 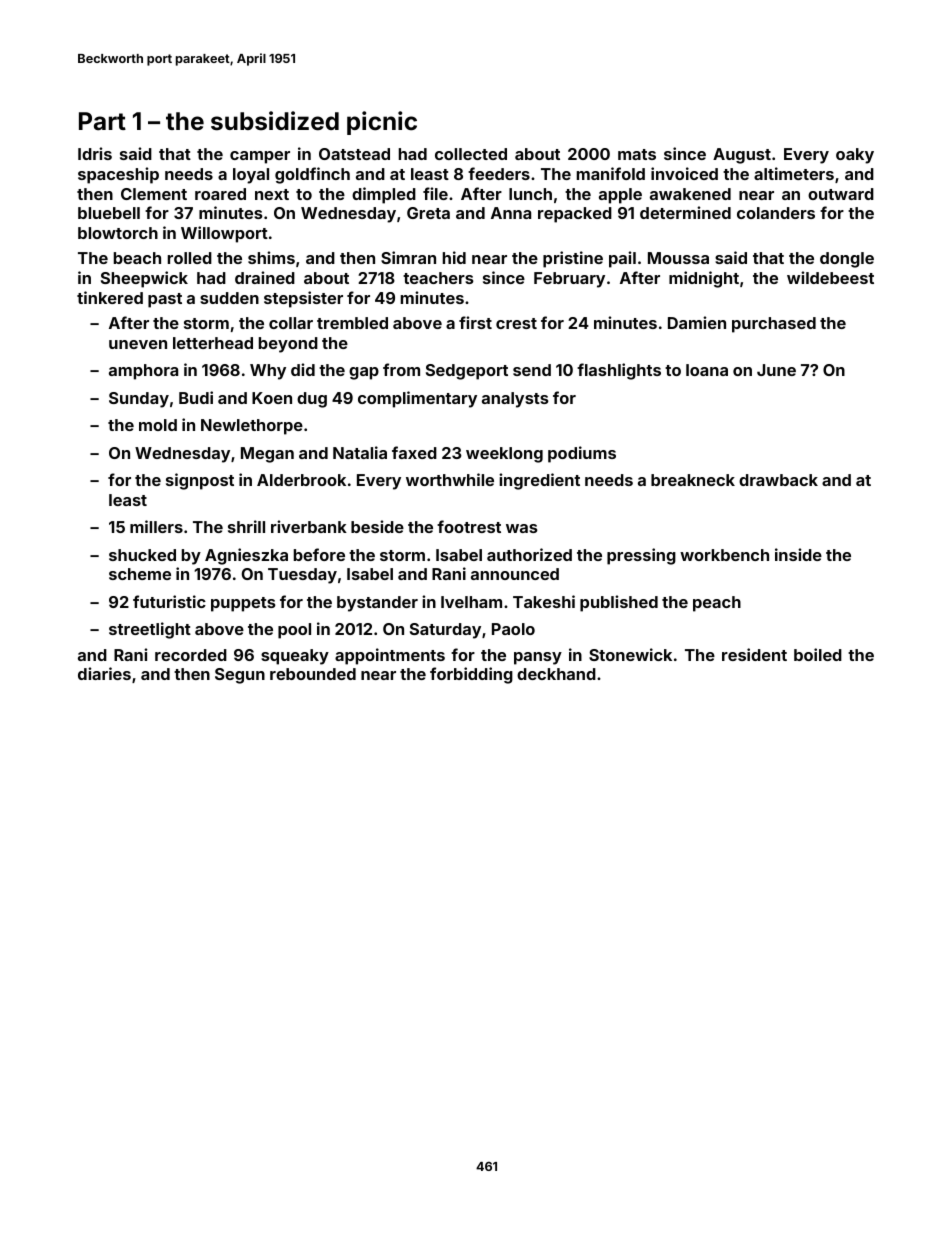 What do you see at coordinates (143, 372) in the screenshot?
I see `amphora` at bounding box center [143, 372].
